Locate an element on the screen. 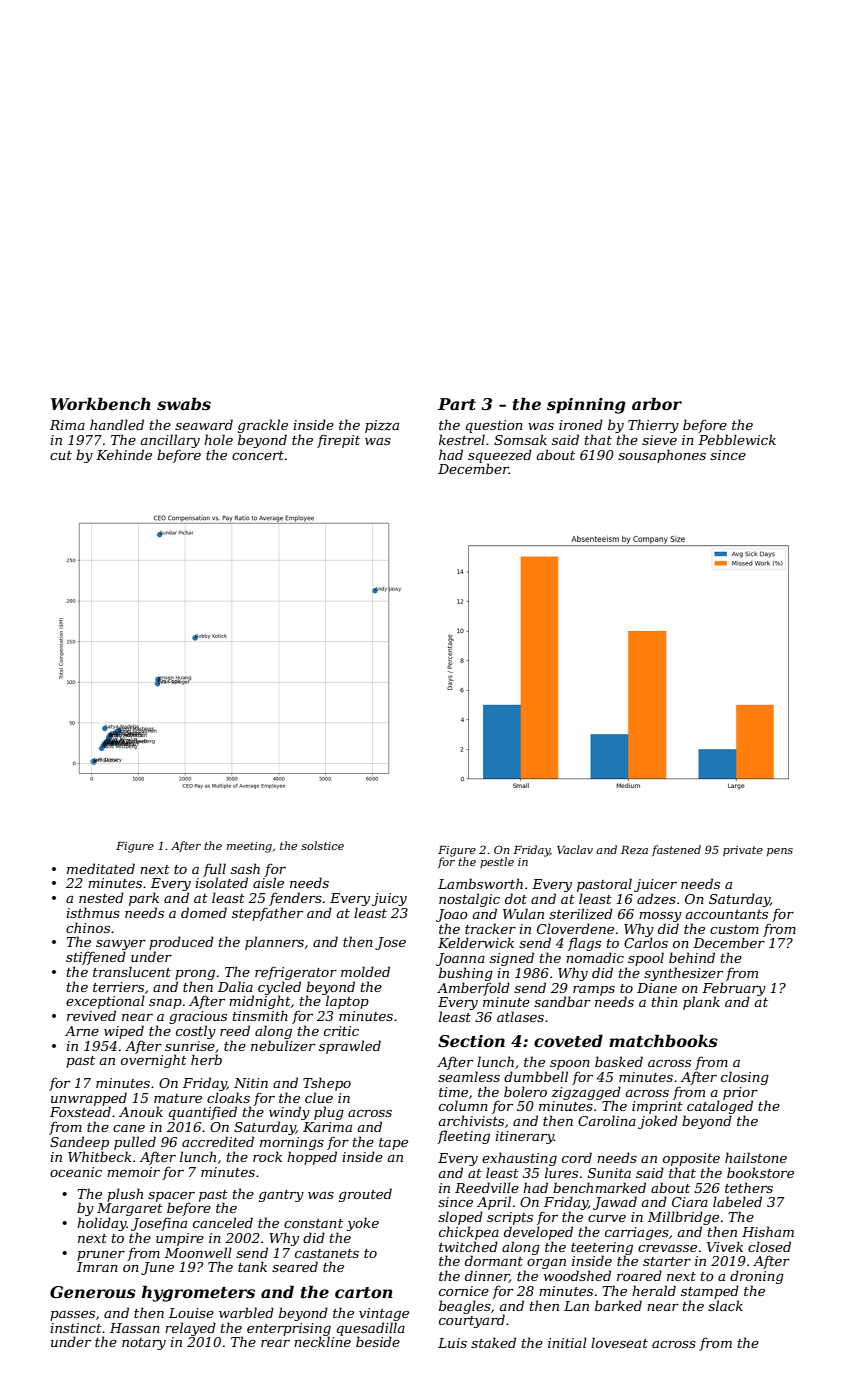 Image resolution: width=849 pixels, height=1400 pixels. swabs is located at coordinates (184, 403).
